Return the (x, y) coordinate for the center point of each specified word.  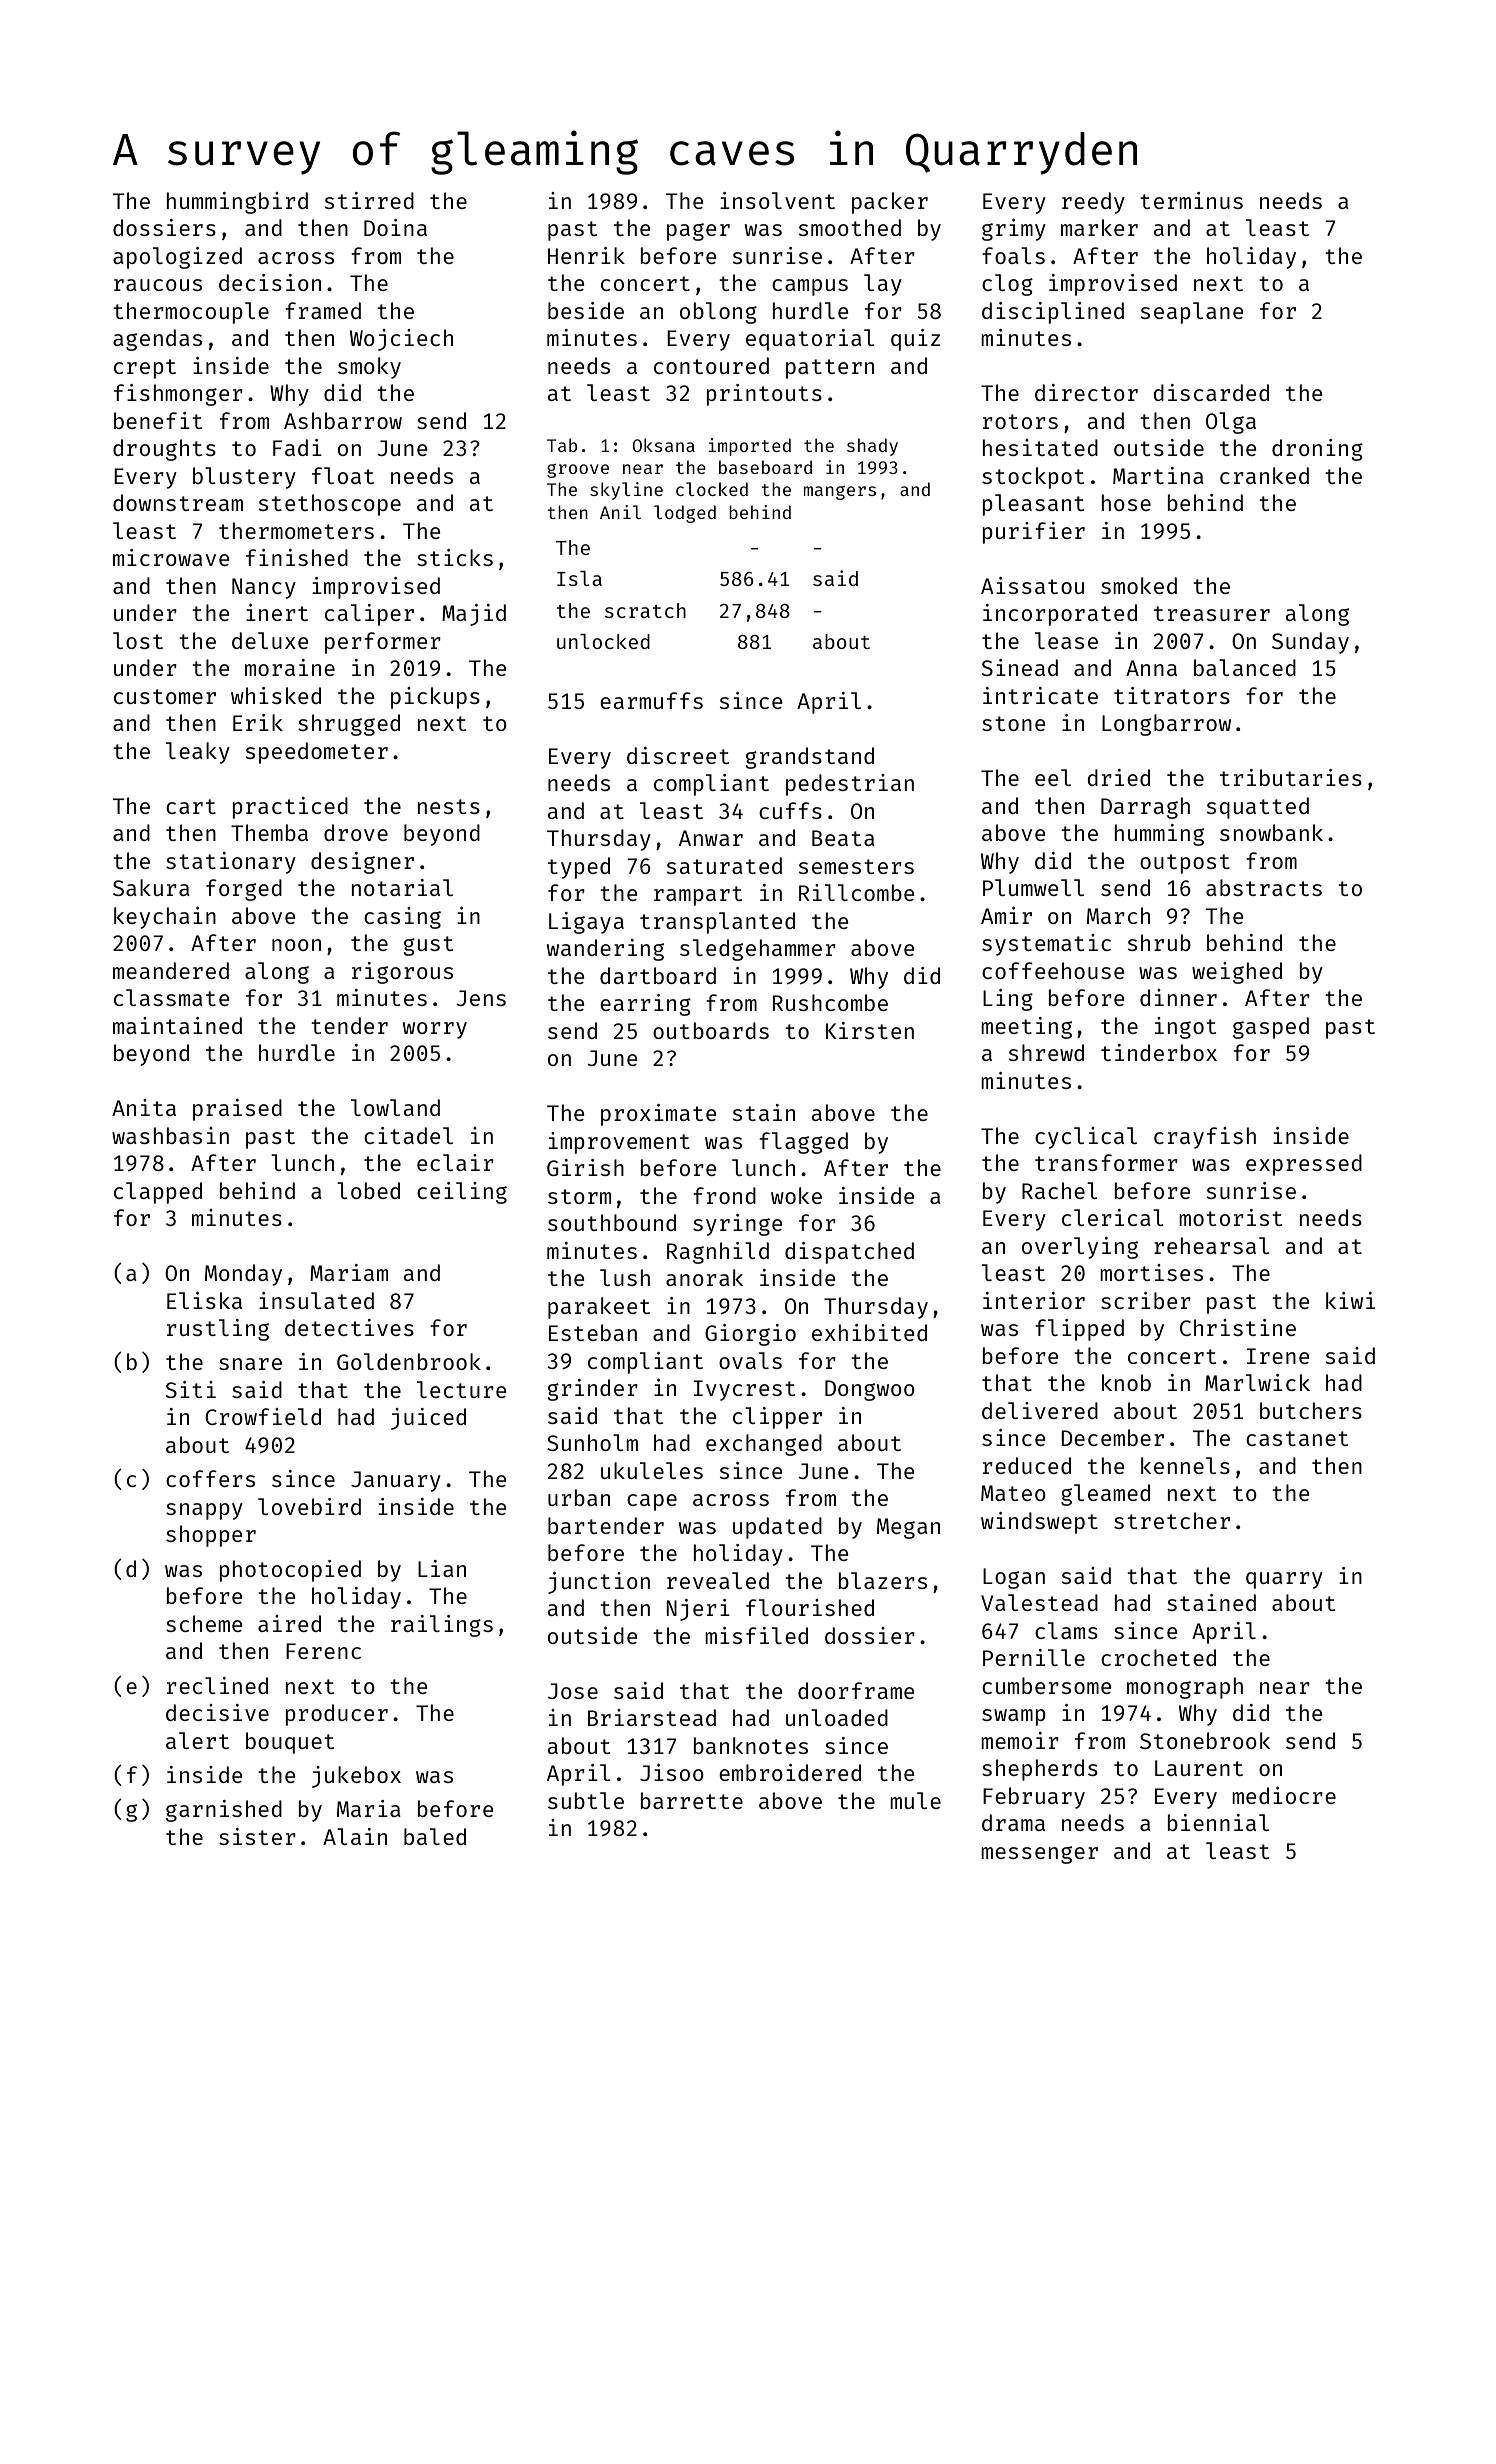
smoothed (850, 227)
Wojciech (401, 340)
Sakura (151, 887)
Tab (562, 445)
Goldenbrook (409, 1361)
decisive (217, 1712)
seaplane (1192, 313)
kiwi (1350, 1300)
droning (1317, 450)
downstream (178, 502)
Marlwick (1257, 1382)
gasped (1271, 1028)
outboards (711, 1030)
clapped (158, 1193)
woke (796, 1195)
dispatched (849, 1253)
